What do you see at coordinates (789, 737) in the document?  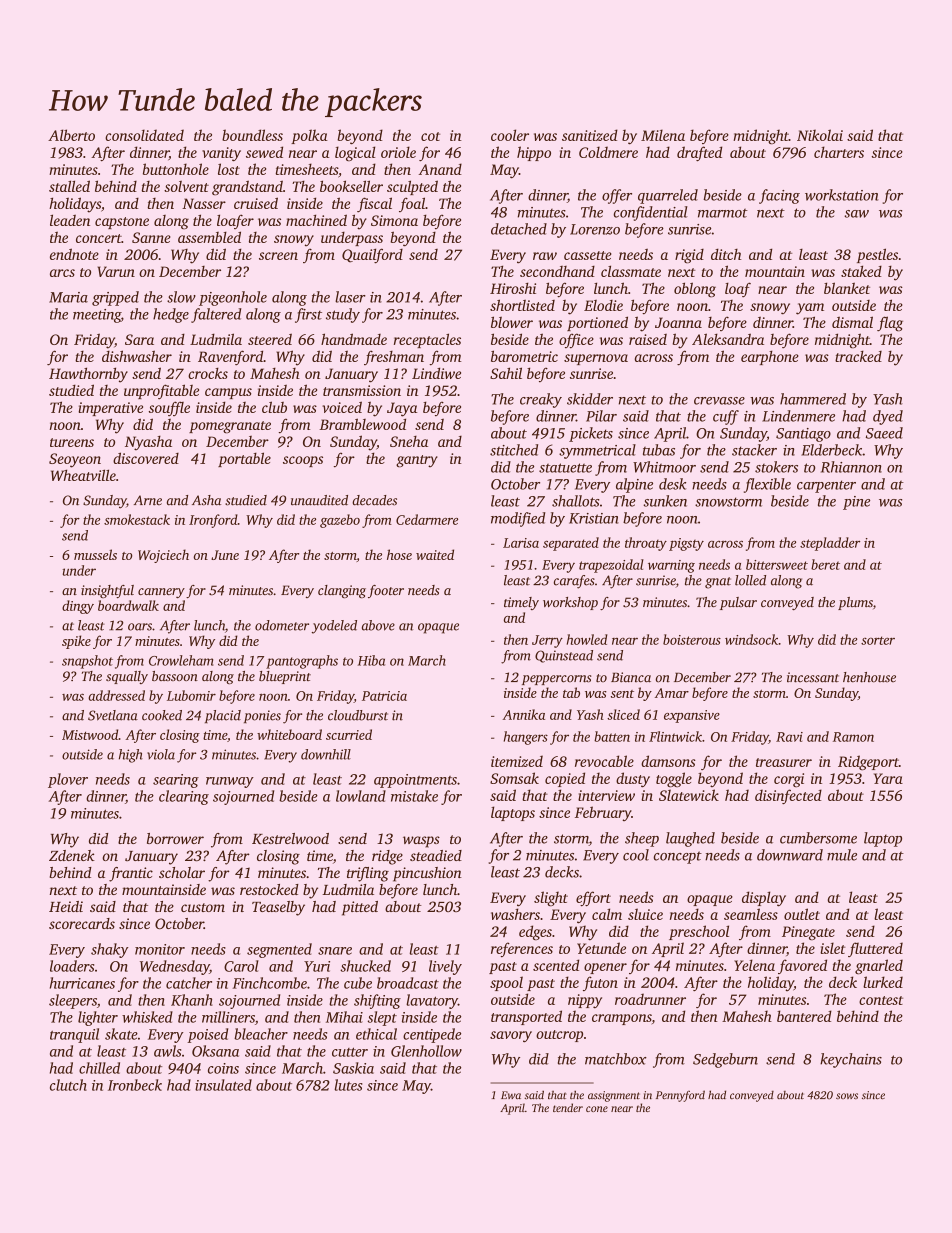 I see `Ravi` at bounding box center [789, 737].
